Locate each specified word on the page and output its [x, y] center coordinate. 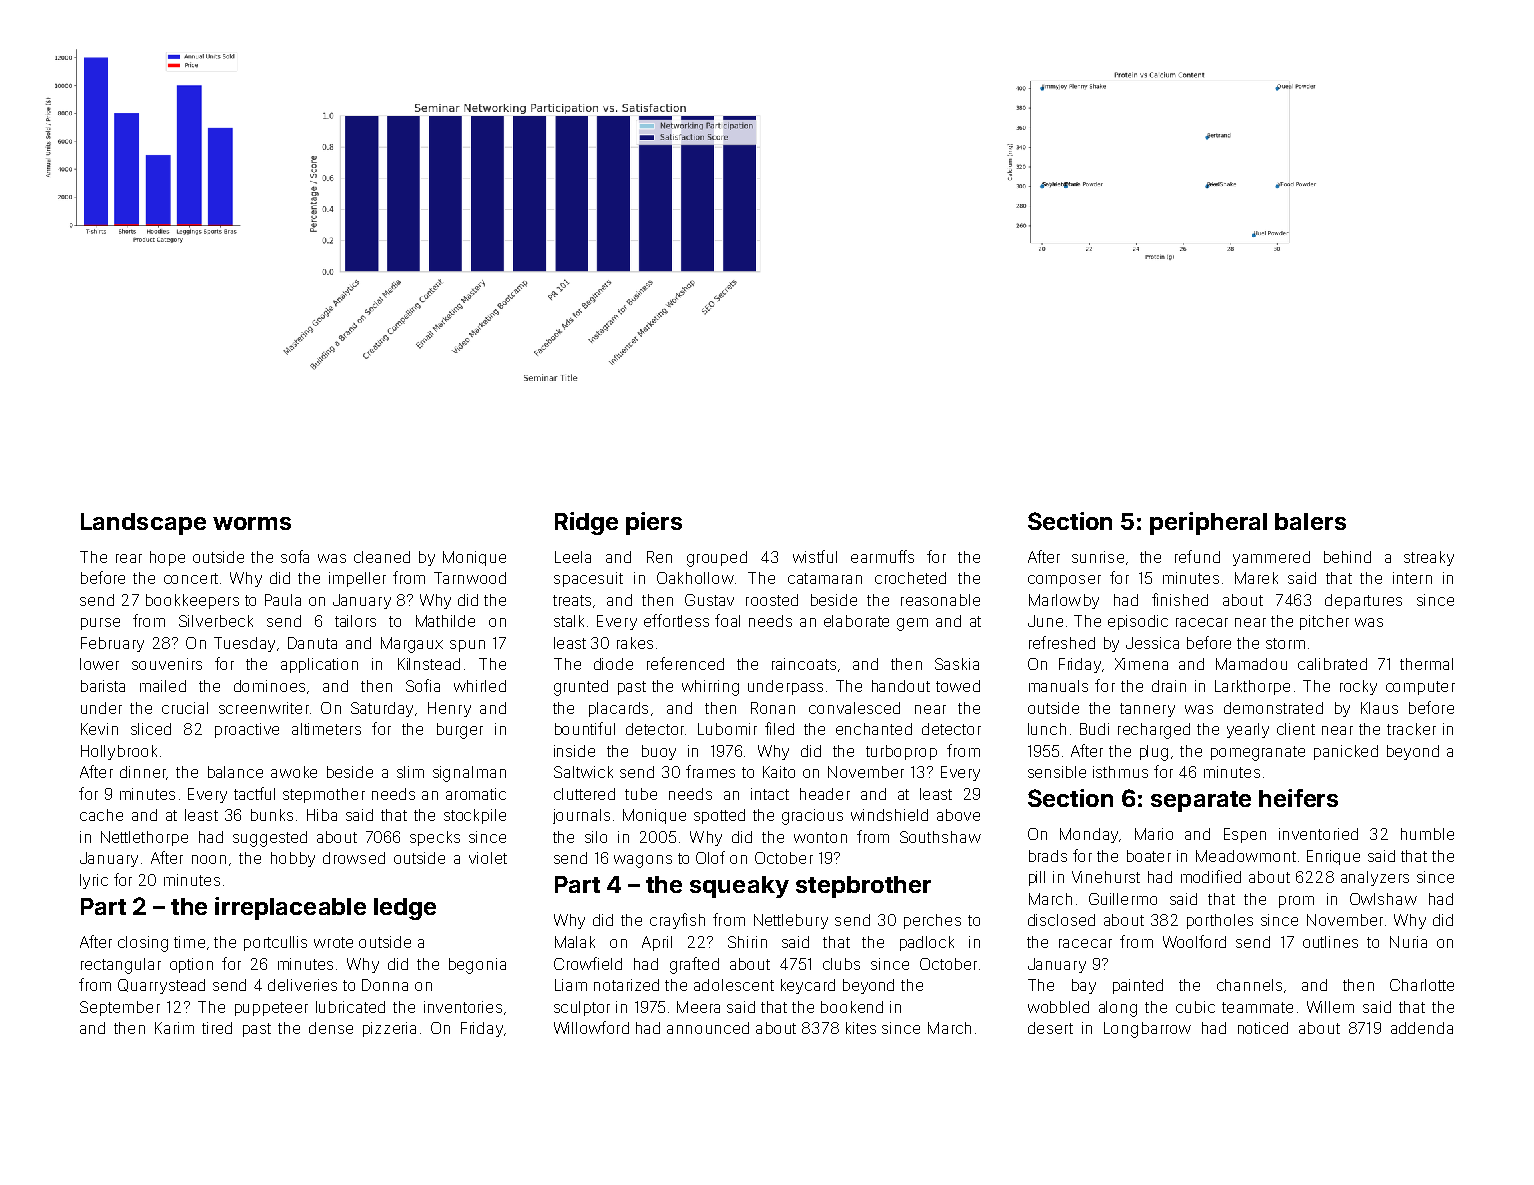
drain [1169, 686]
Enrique [1333, 857]
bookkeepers [192, 601]
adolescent [734, 985]
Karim [174, 1028]
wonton [820, 837]
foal [727, 620]
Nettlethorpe [144, 838]
